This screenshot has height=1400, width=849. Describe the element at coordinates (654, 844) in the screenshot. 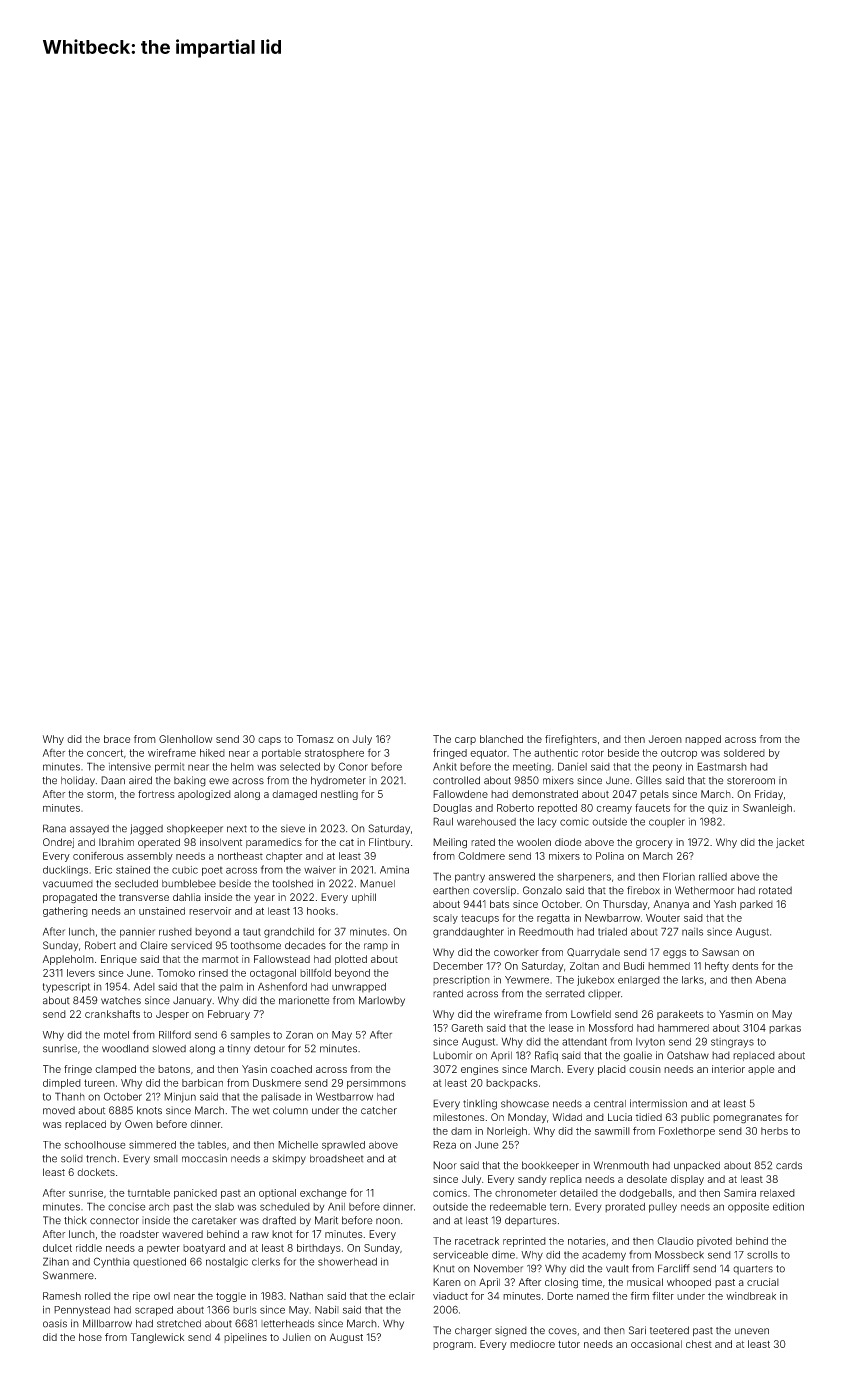

I see `grocery` at that location.
